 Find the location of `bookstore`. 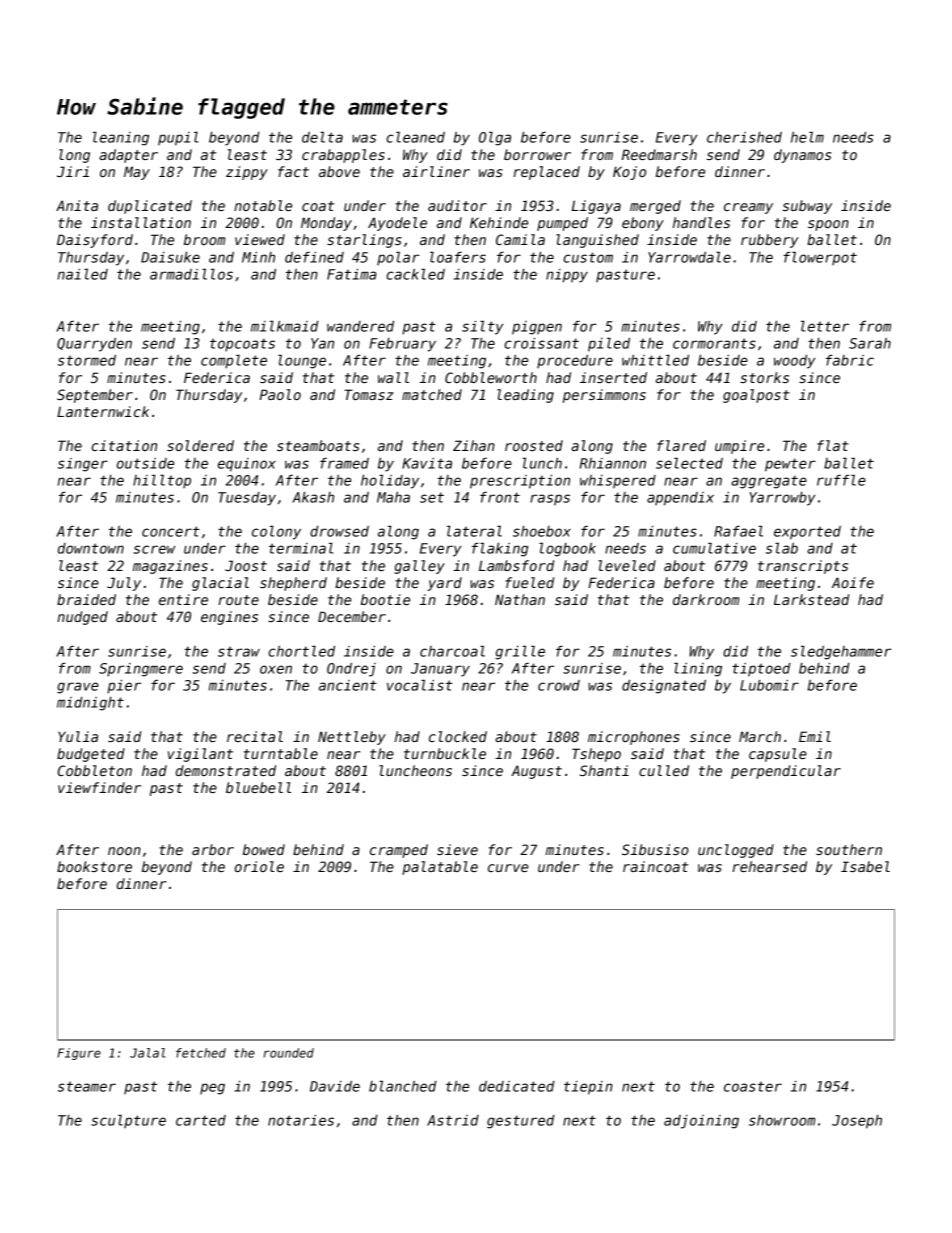

bookstore is located at coordinates (94, 866).
